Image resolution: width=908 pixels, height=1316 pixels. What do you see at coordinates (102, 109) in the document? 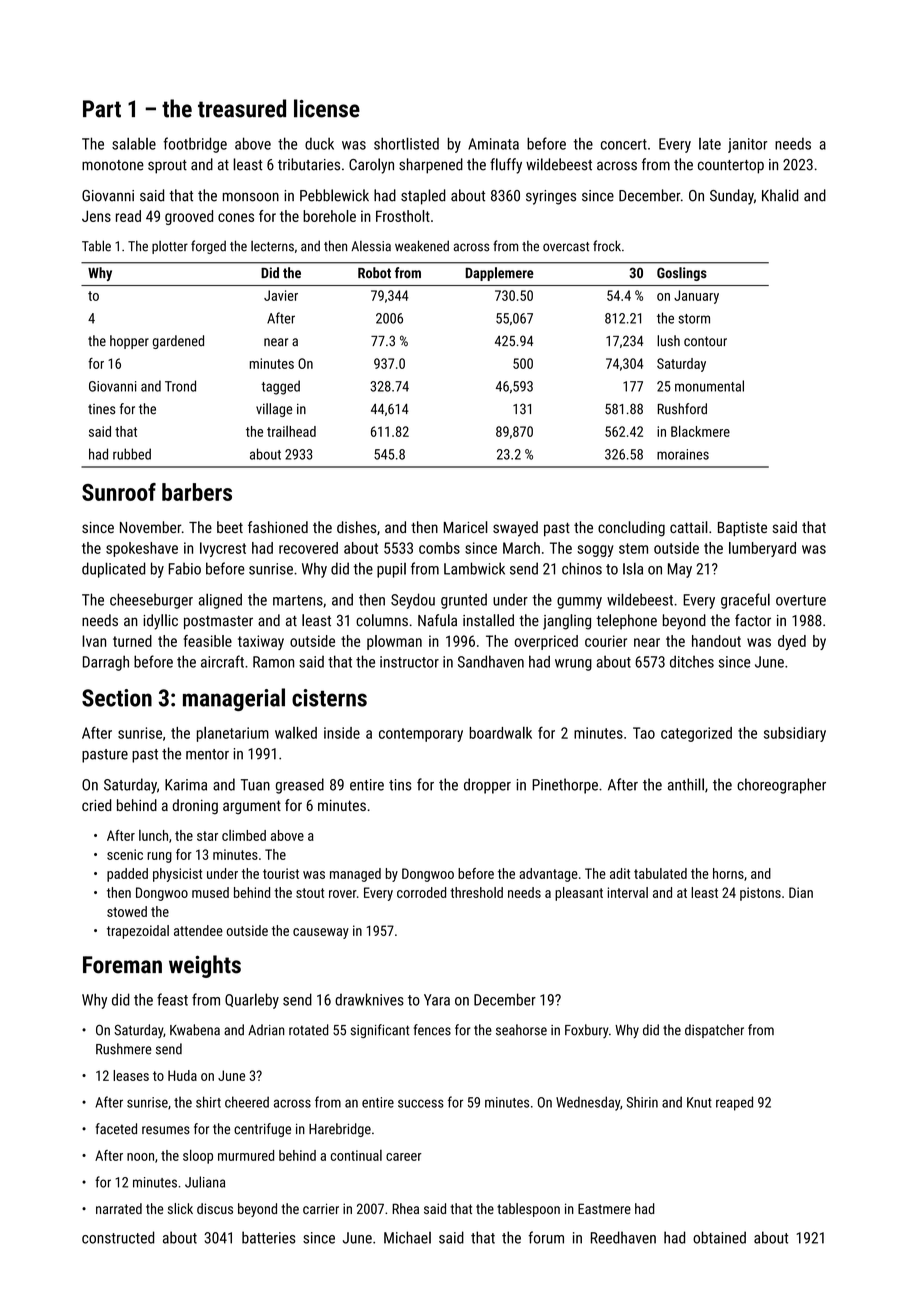
I see `Part` at bounding box center [102, 109].
